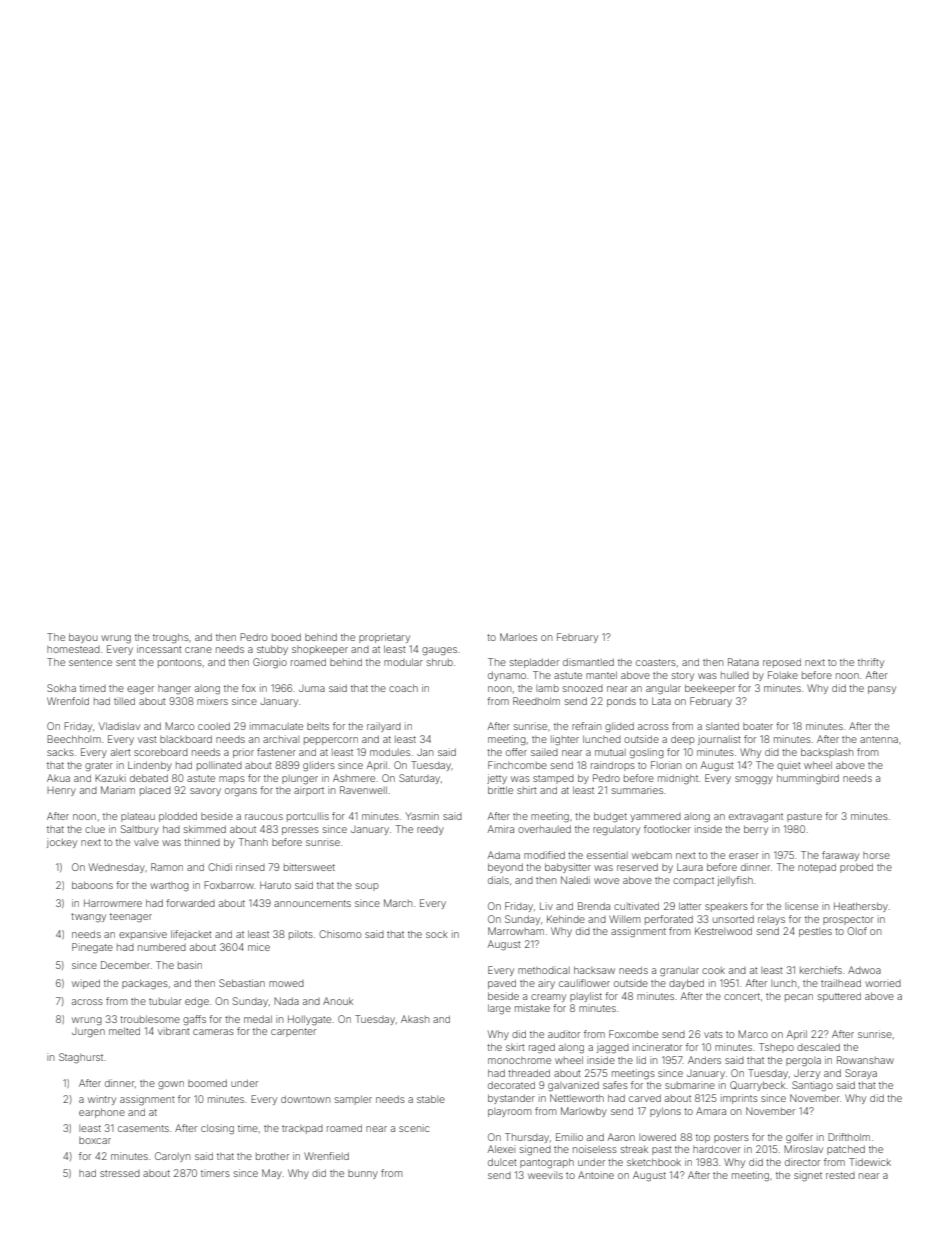 The image size is (952, 1233). Describe the element at coordinates (120, 1173) in the image. I see `stressed` at that location.
